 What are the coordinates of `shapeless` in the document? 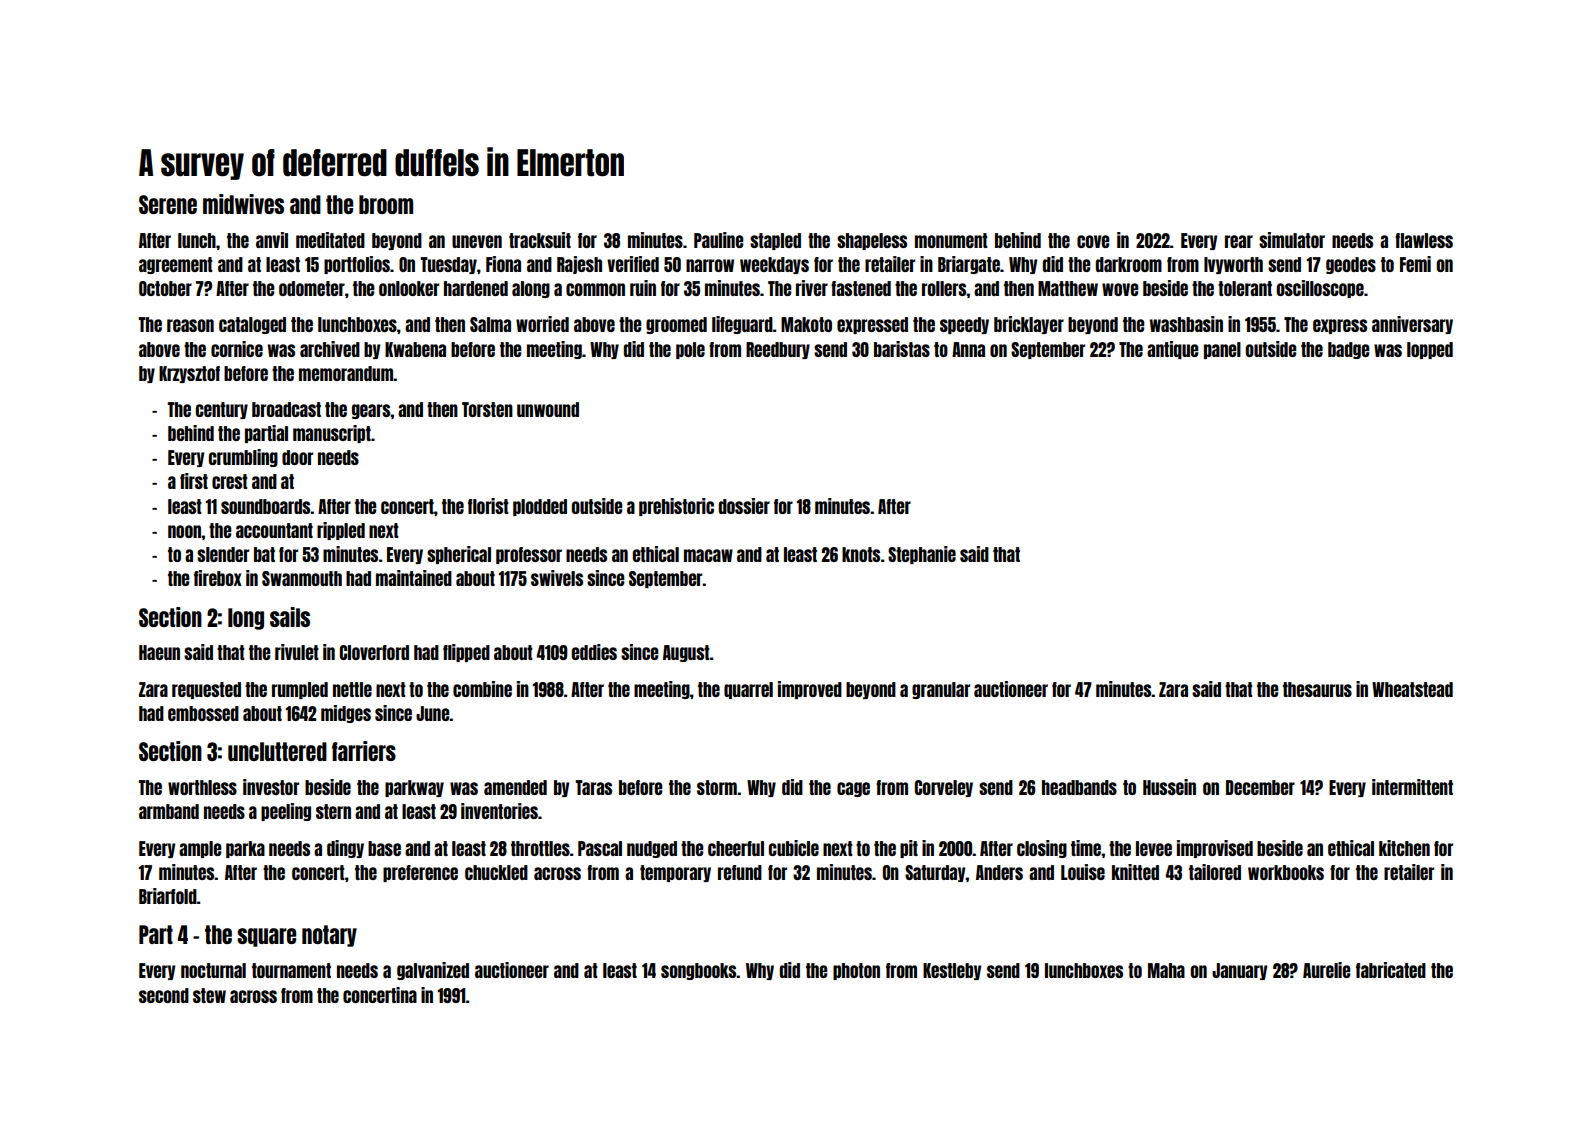 It's located at (872, 241).
